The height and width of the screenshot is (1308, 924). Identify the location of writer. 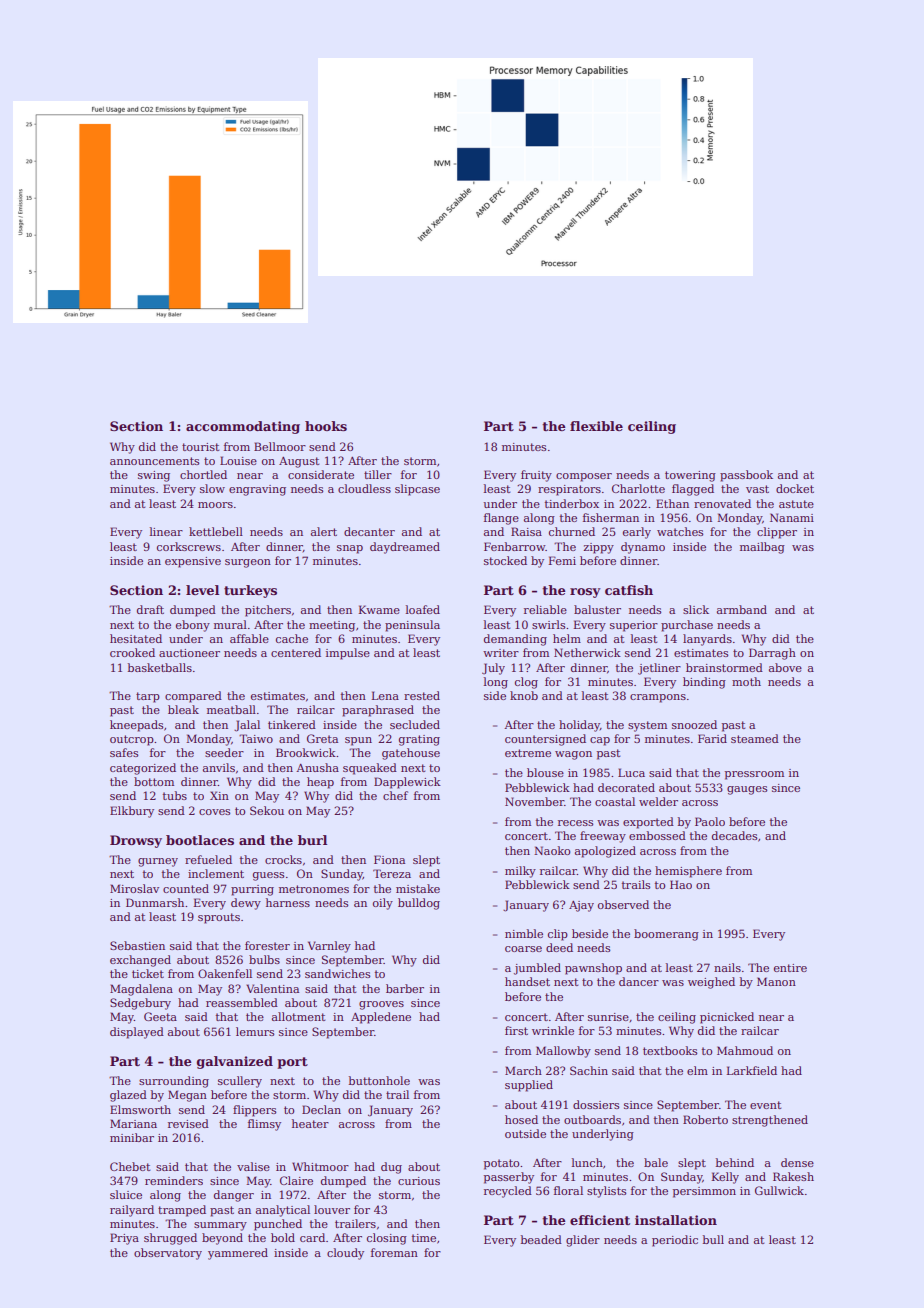
(501, 653).
